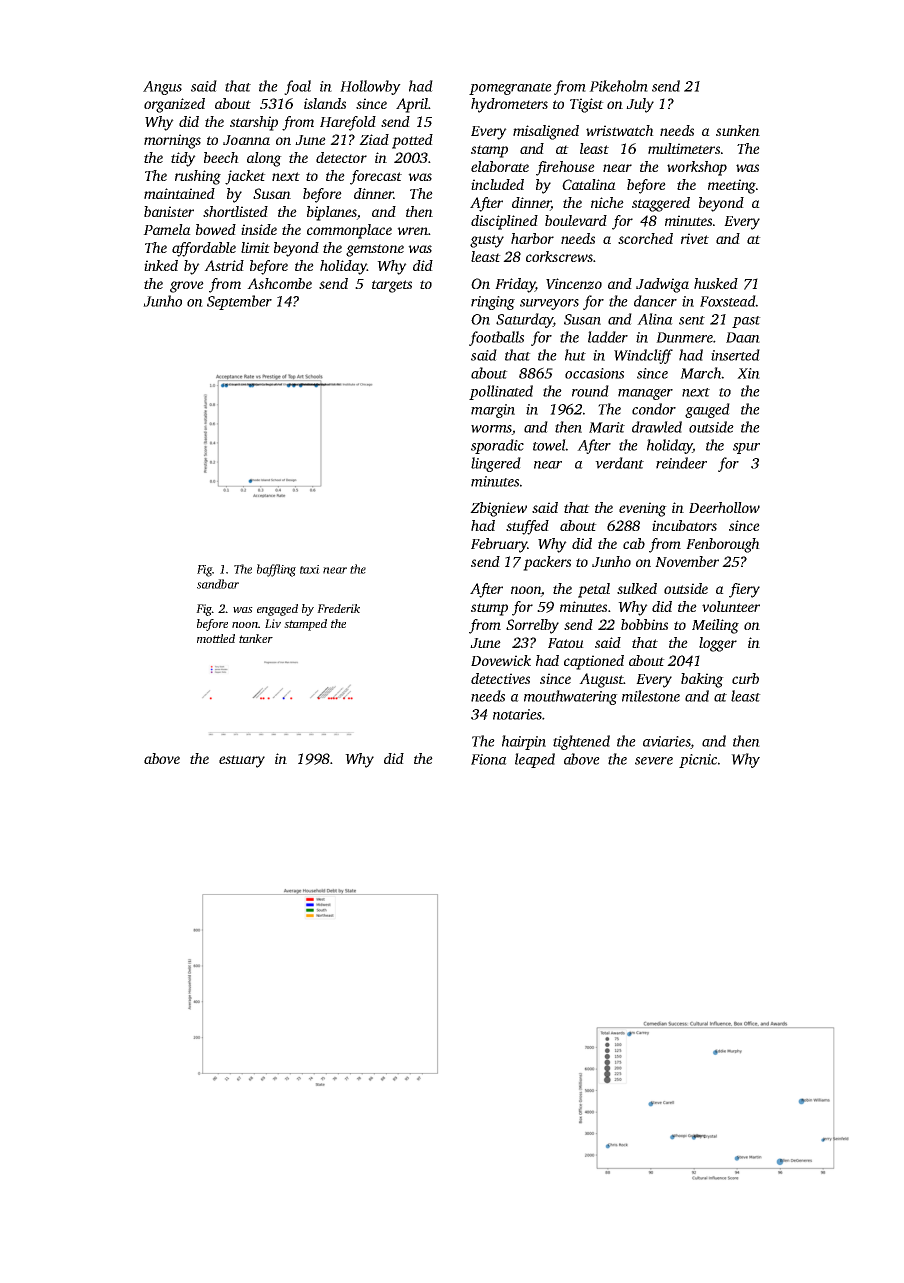  I want to click on logger, so click(718, 644).
